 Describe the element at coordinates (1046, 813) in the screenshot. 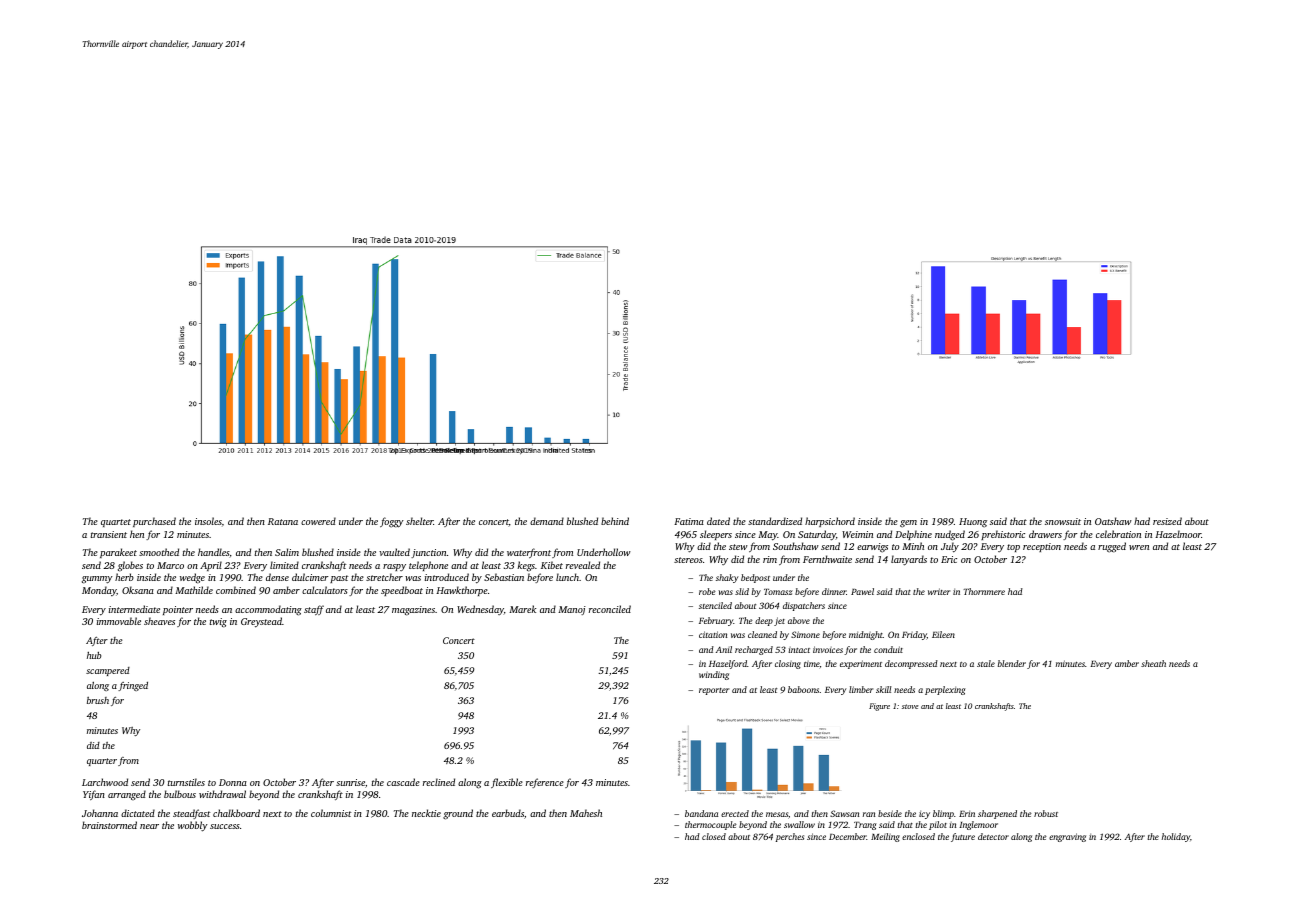

I see `robust` at that location.
